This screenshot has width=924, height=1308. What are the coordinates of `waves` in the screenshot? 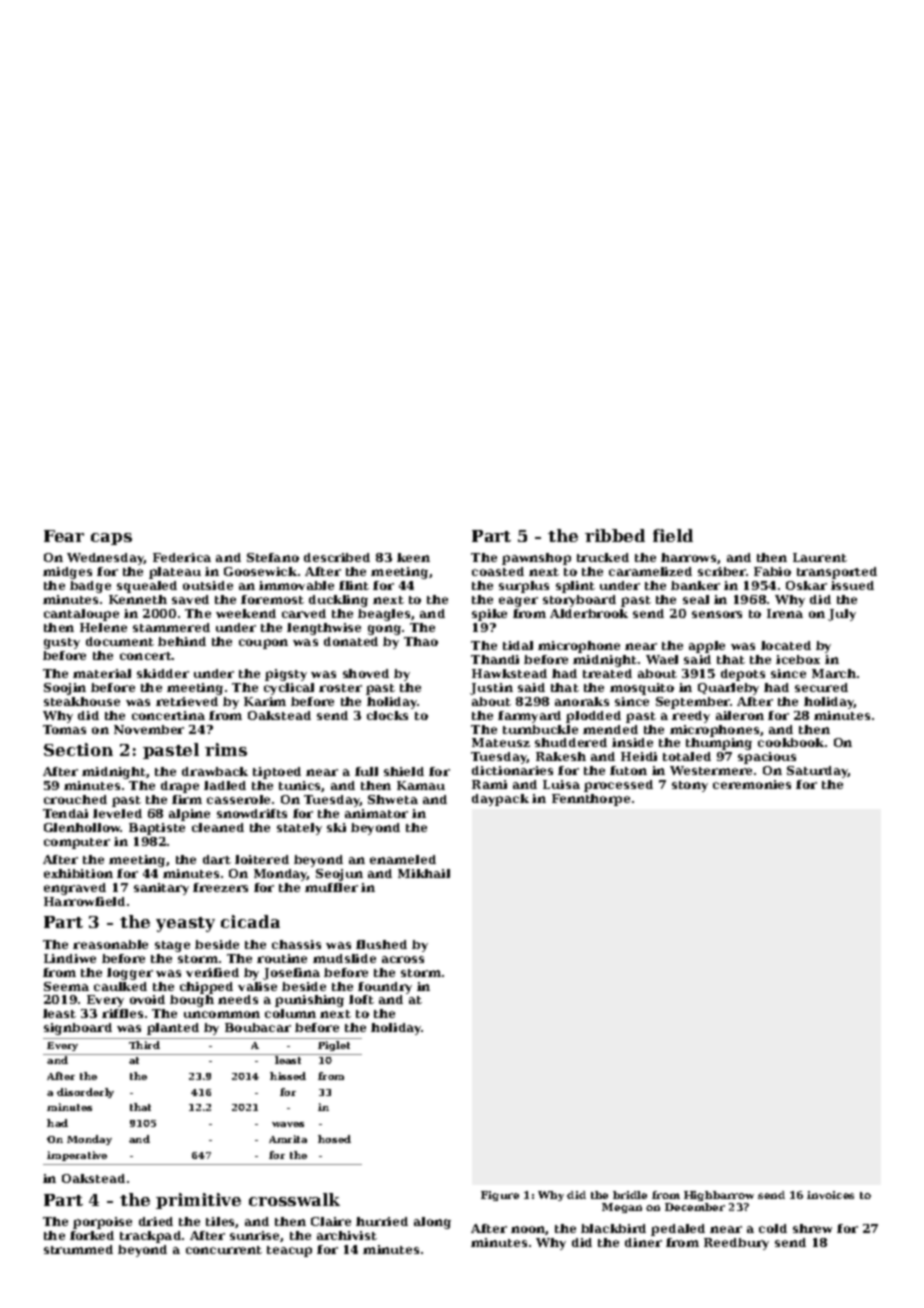 It's located at (288, 1124).
